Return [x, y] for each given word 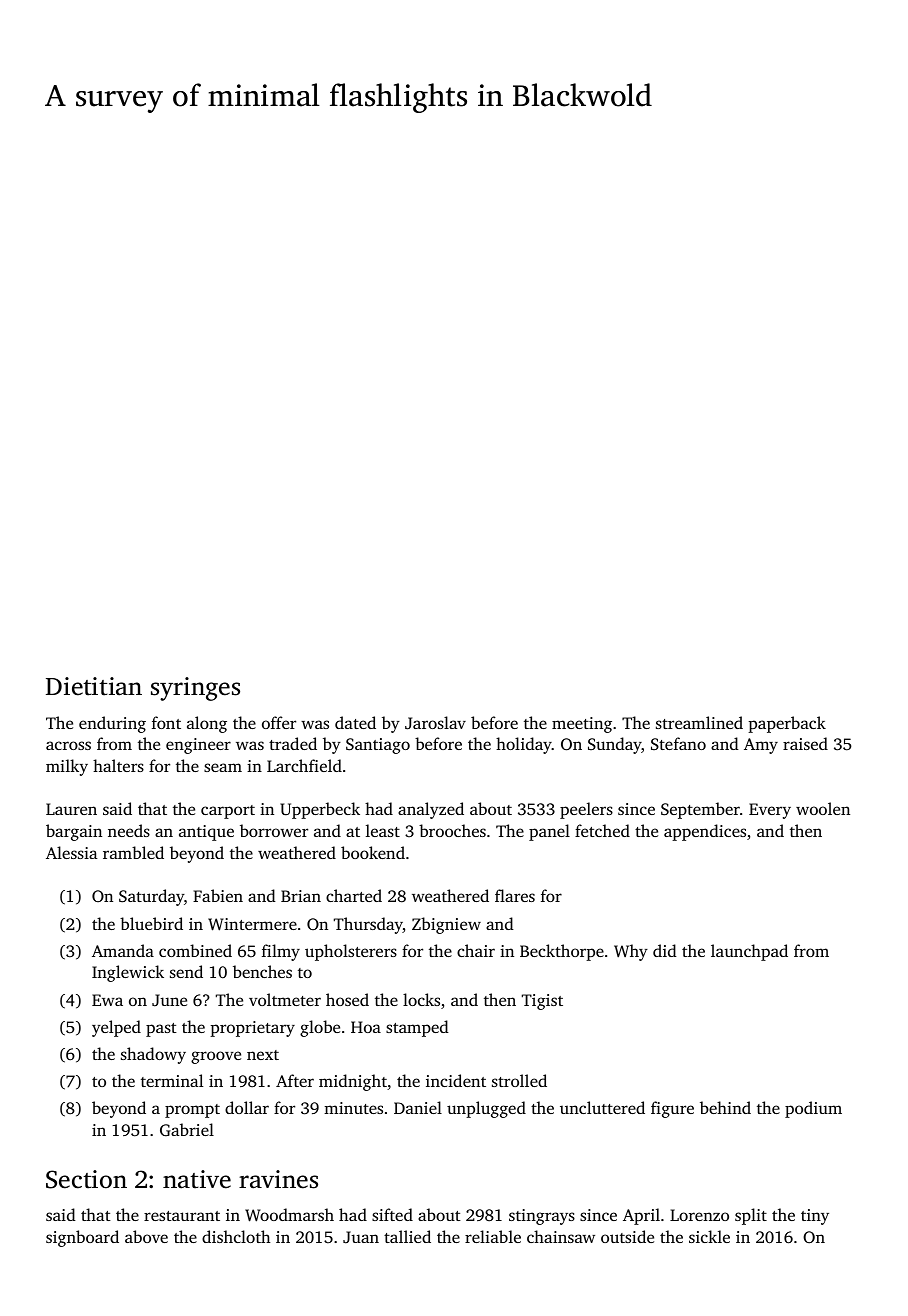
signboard [82, 1238]
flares [515, 895]
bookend [373, 852]
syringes [195, 689]
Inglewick [128, 973]
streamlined [699, 722]
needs [129, 830]
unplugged [486, 1109]
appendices [705, 832]
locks [421, 999]
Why [631, 952]
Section [86, 1179]
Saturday [151, 897]
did [665, 950]
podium [813, 1109]
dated [355, 722]
